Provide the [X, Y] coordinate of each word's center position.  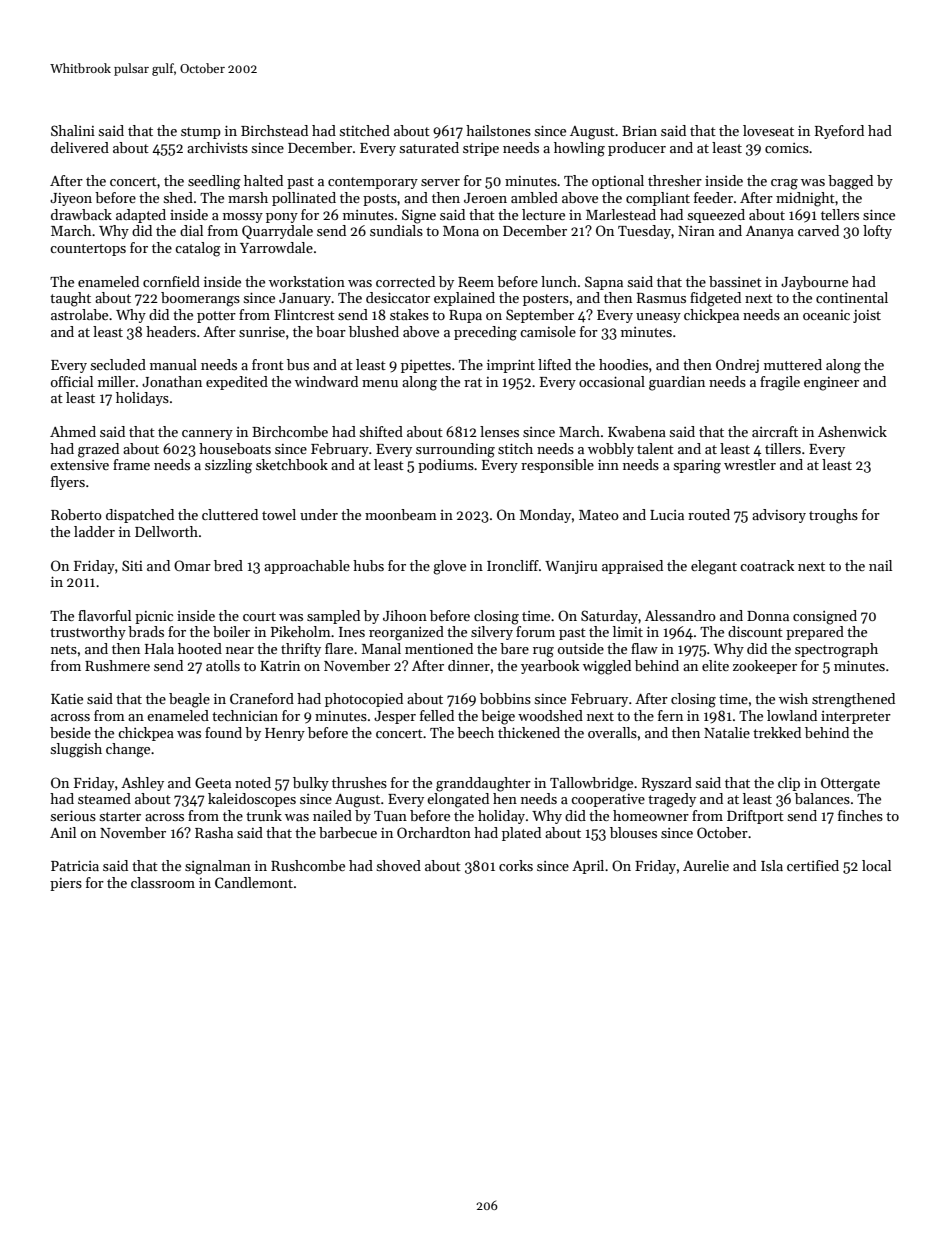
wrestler [750, 464]
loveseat [768, 130]
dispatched [140, 516]
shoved [399, 865]
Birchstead [274, 130]
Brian [639, 130]
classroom [163, 882]
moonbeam [401, 514]
